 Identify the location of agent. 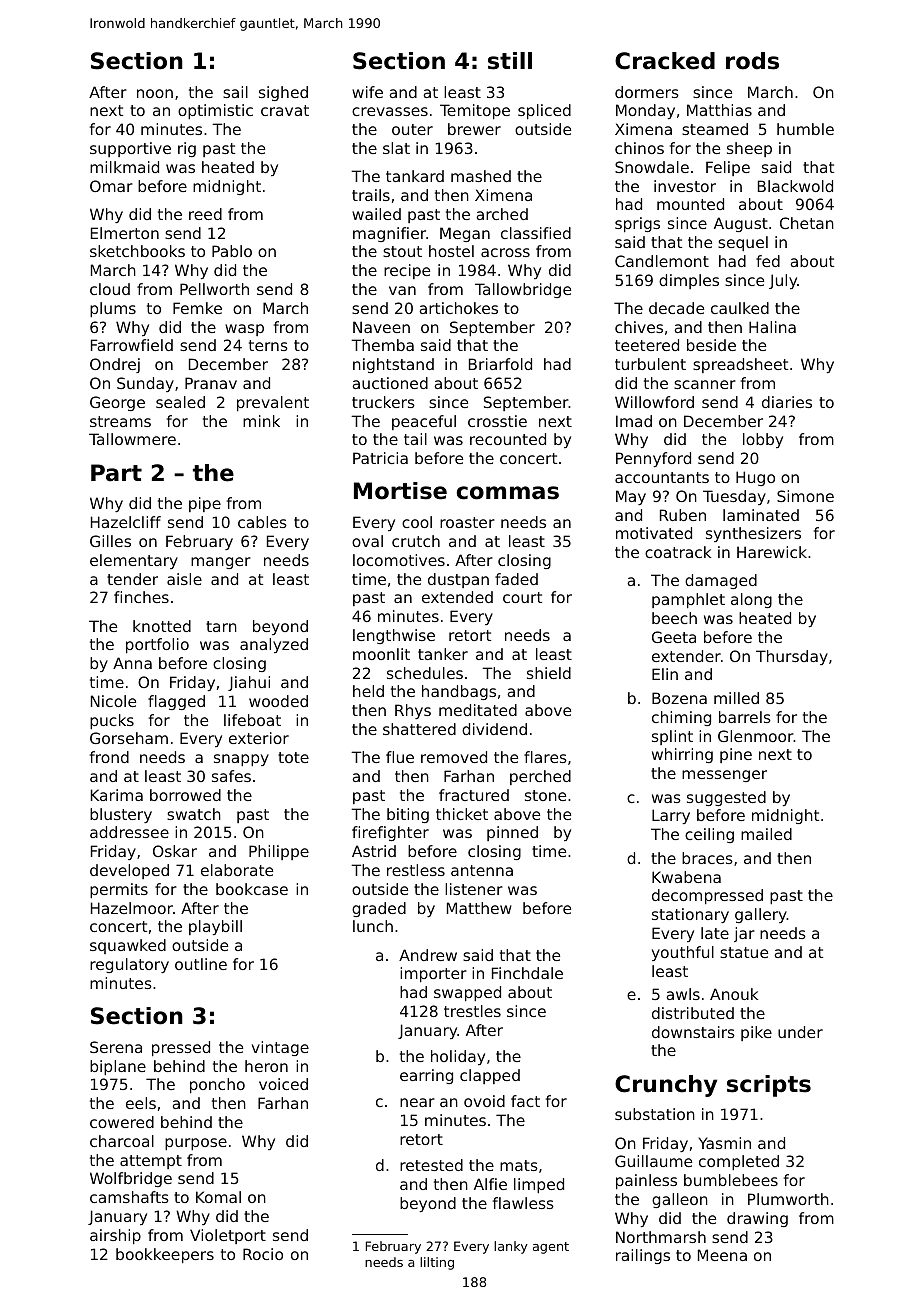
(551, 1248).
